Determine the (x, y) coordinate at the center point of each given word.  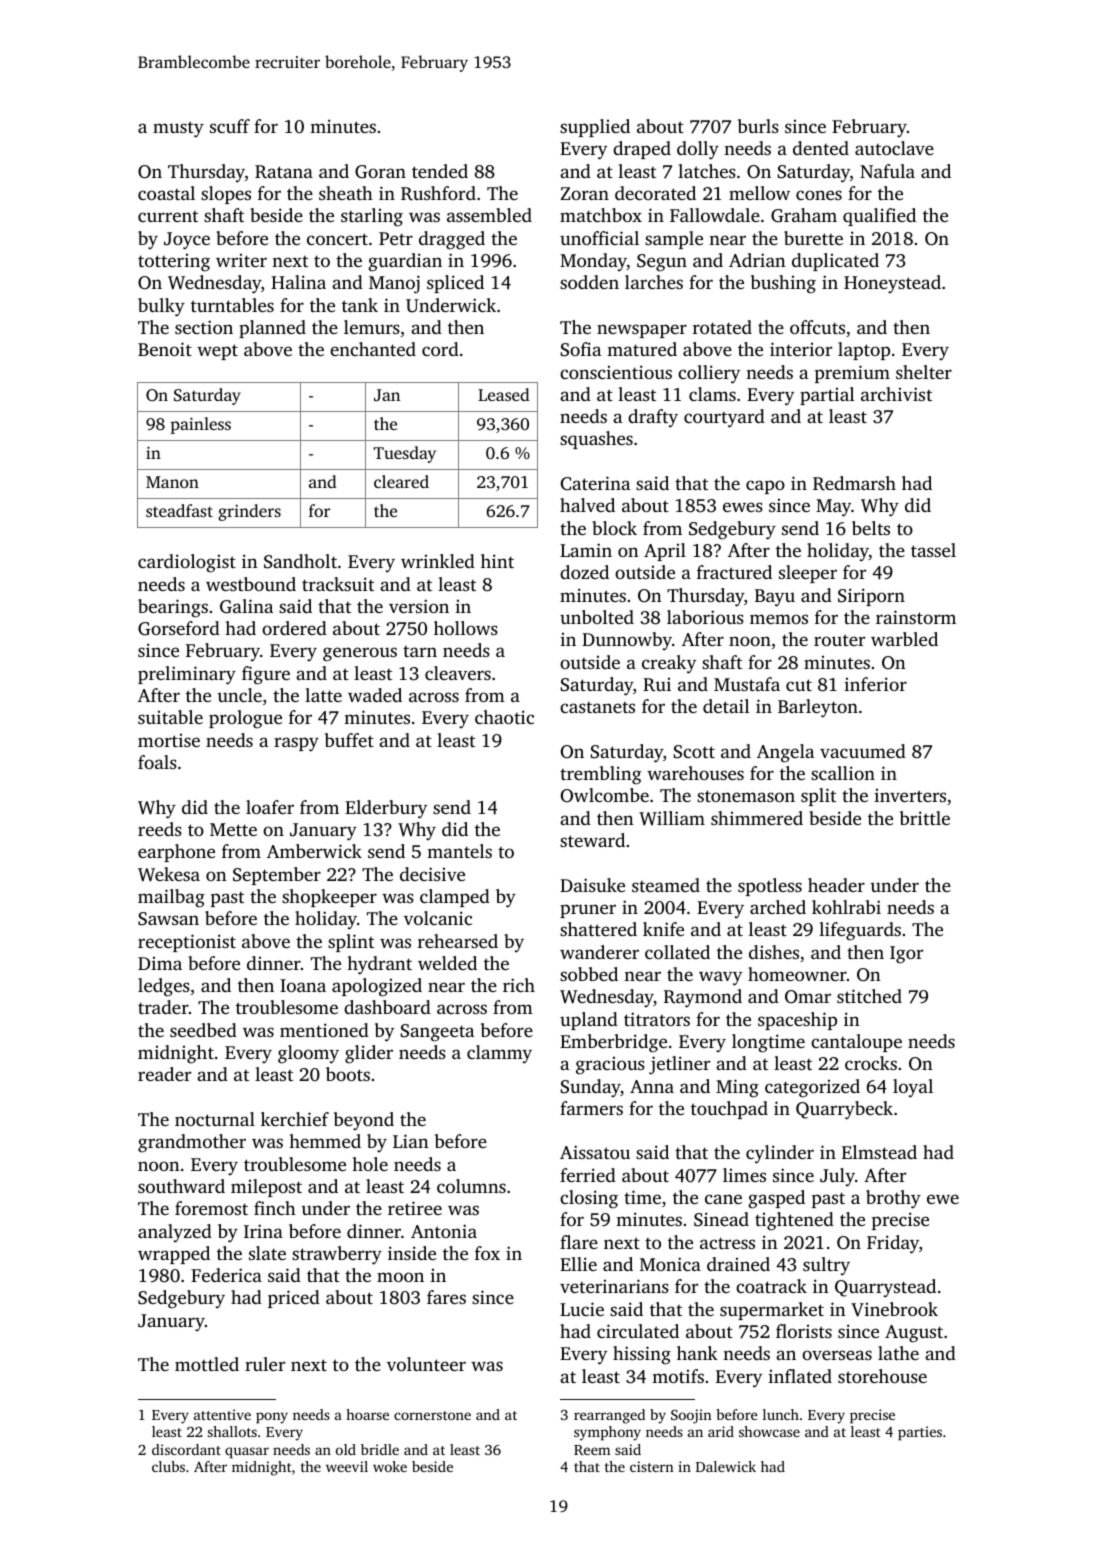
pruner (588, 911)
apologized (377, 987)
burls (758, 126)
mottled (207, 1364)
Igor (906, 955)
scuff (230, 126)
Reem (592, 1450)
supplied (595, 128)
